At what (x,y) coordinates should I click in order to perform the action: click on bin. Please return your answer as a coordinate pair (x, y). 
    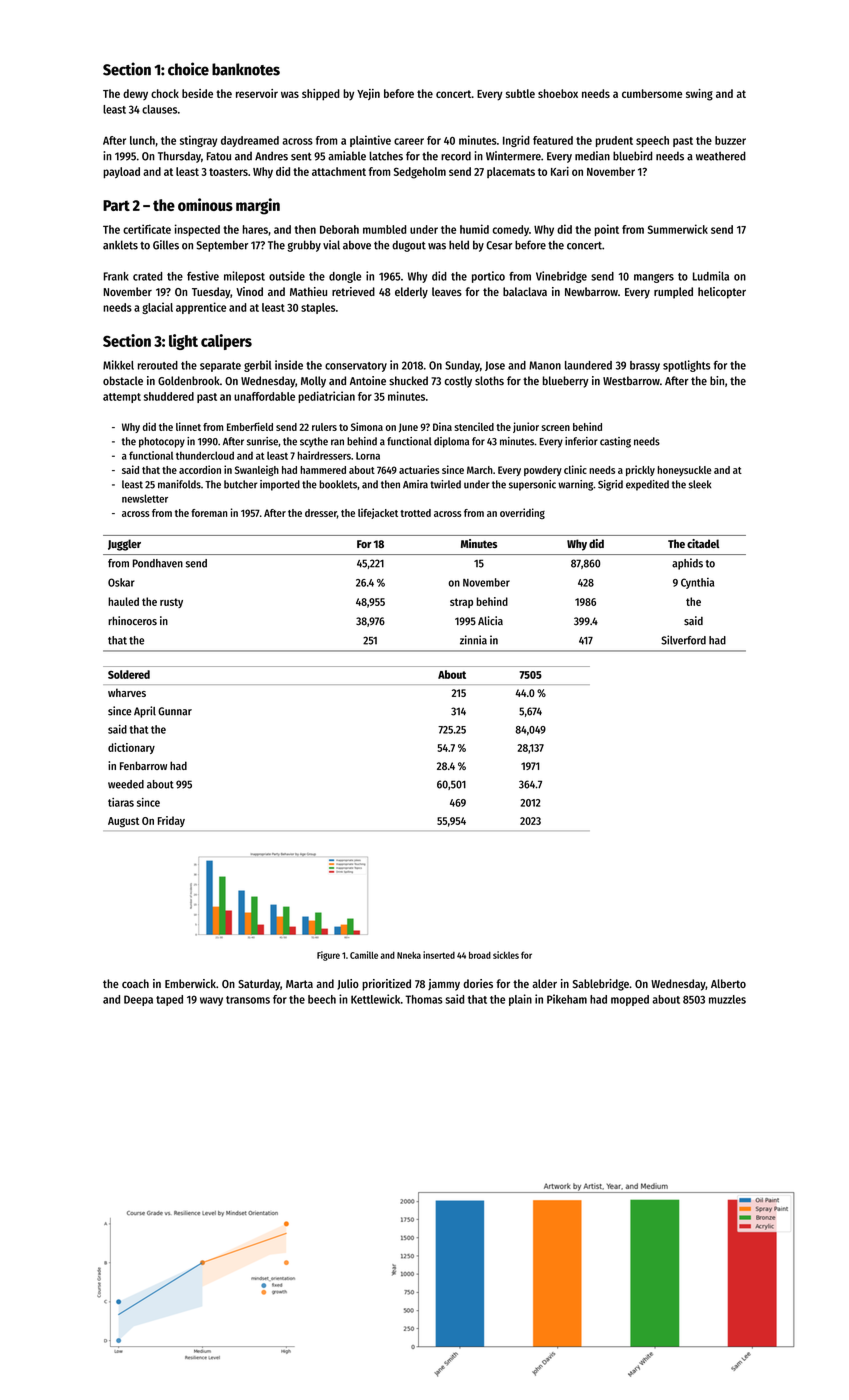
    Looking at the image, I should click on (717, 380).
